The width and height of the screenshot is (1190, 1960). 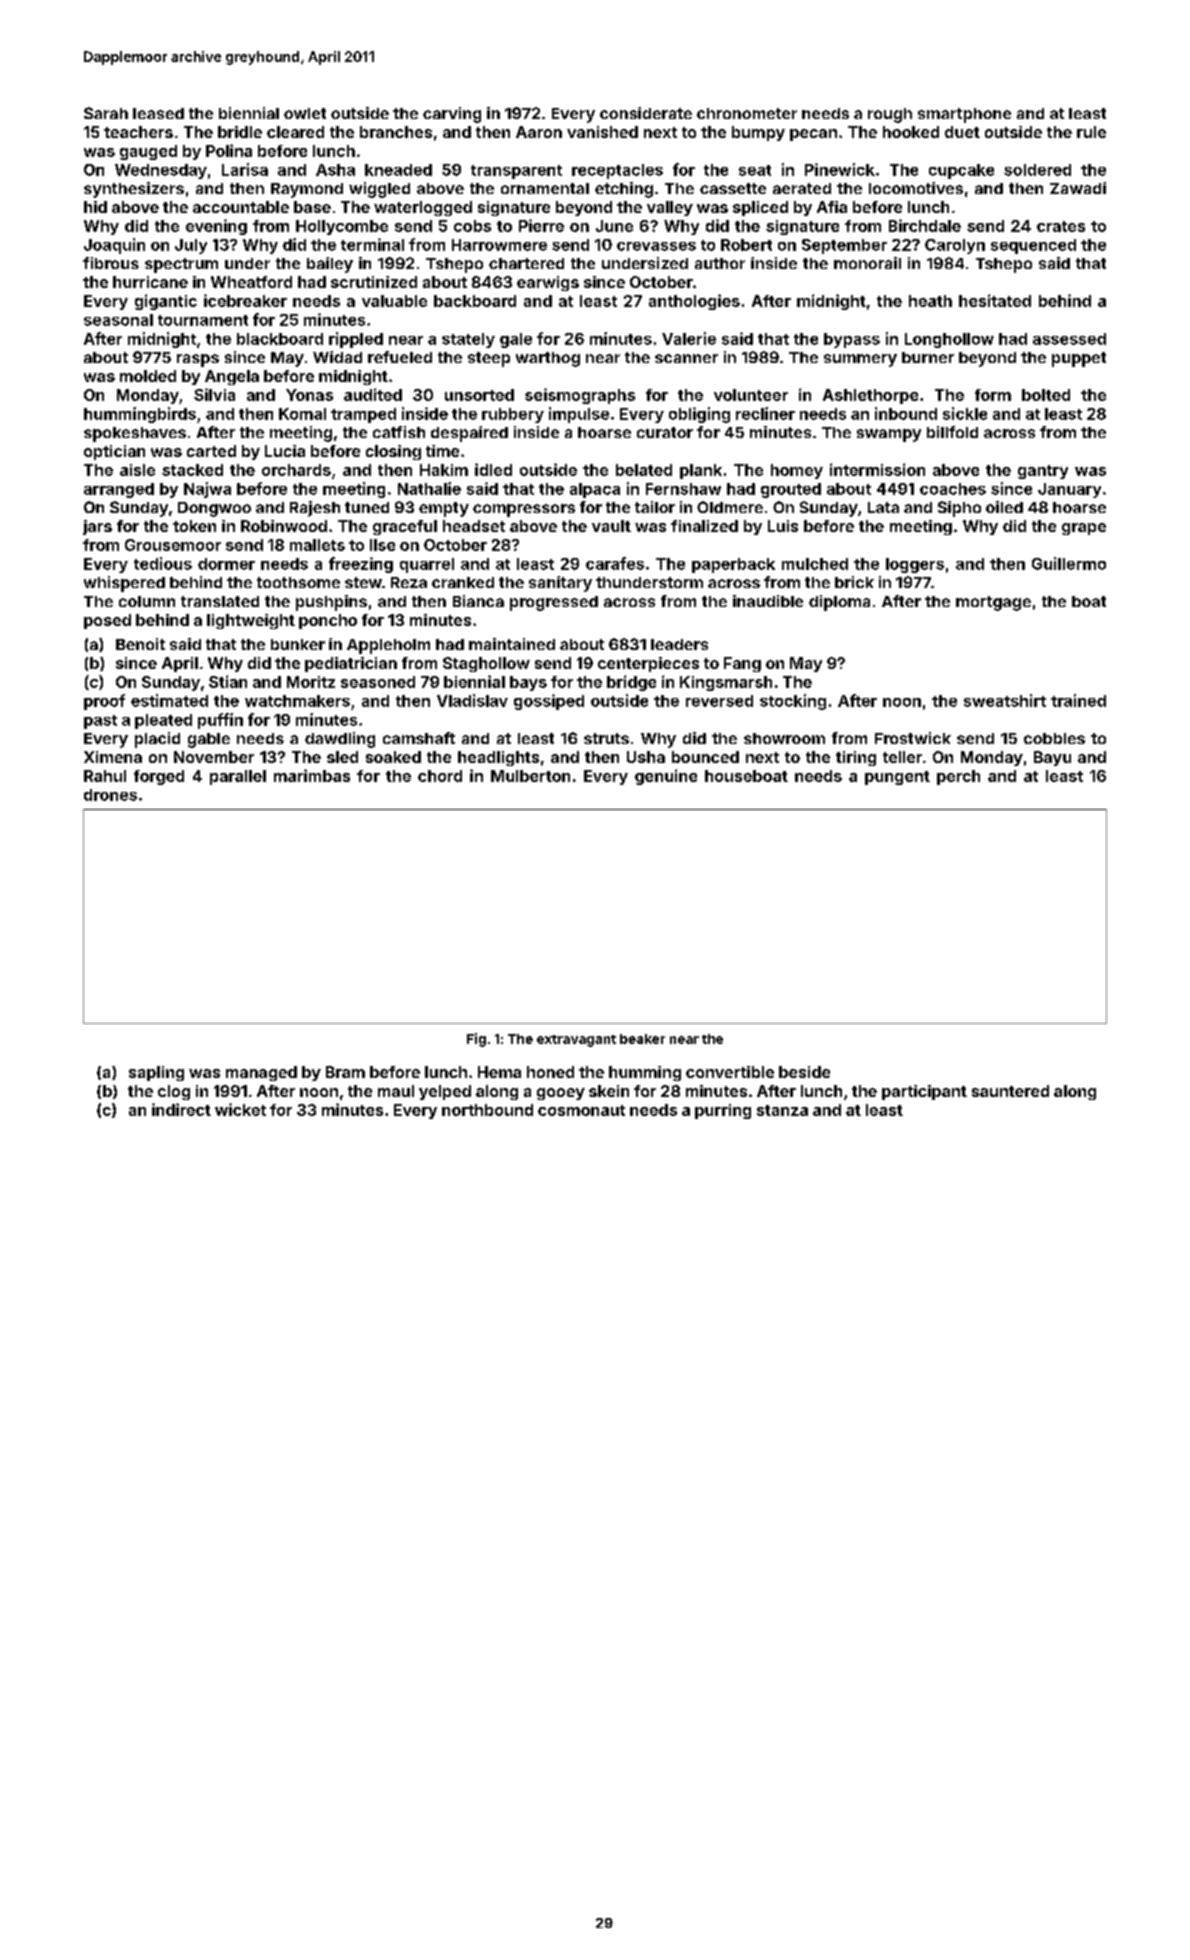 I want to click on rough, so click(x=890, y=115).
